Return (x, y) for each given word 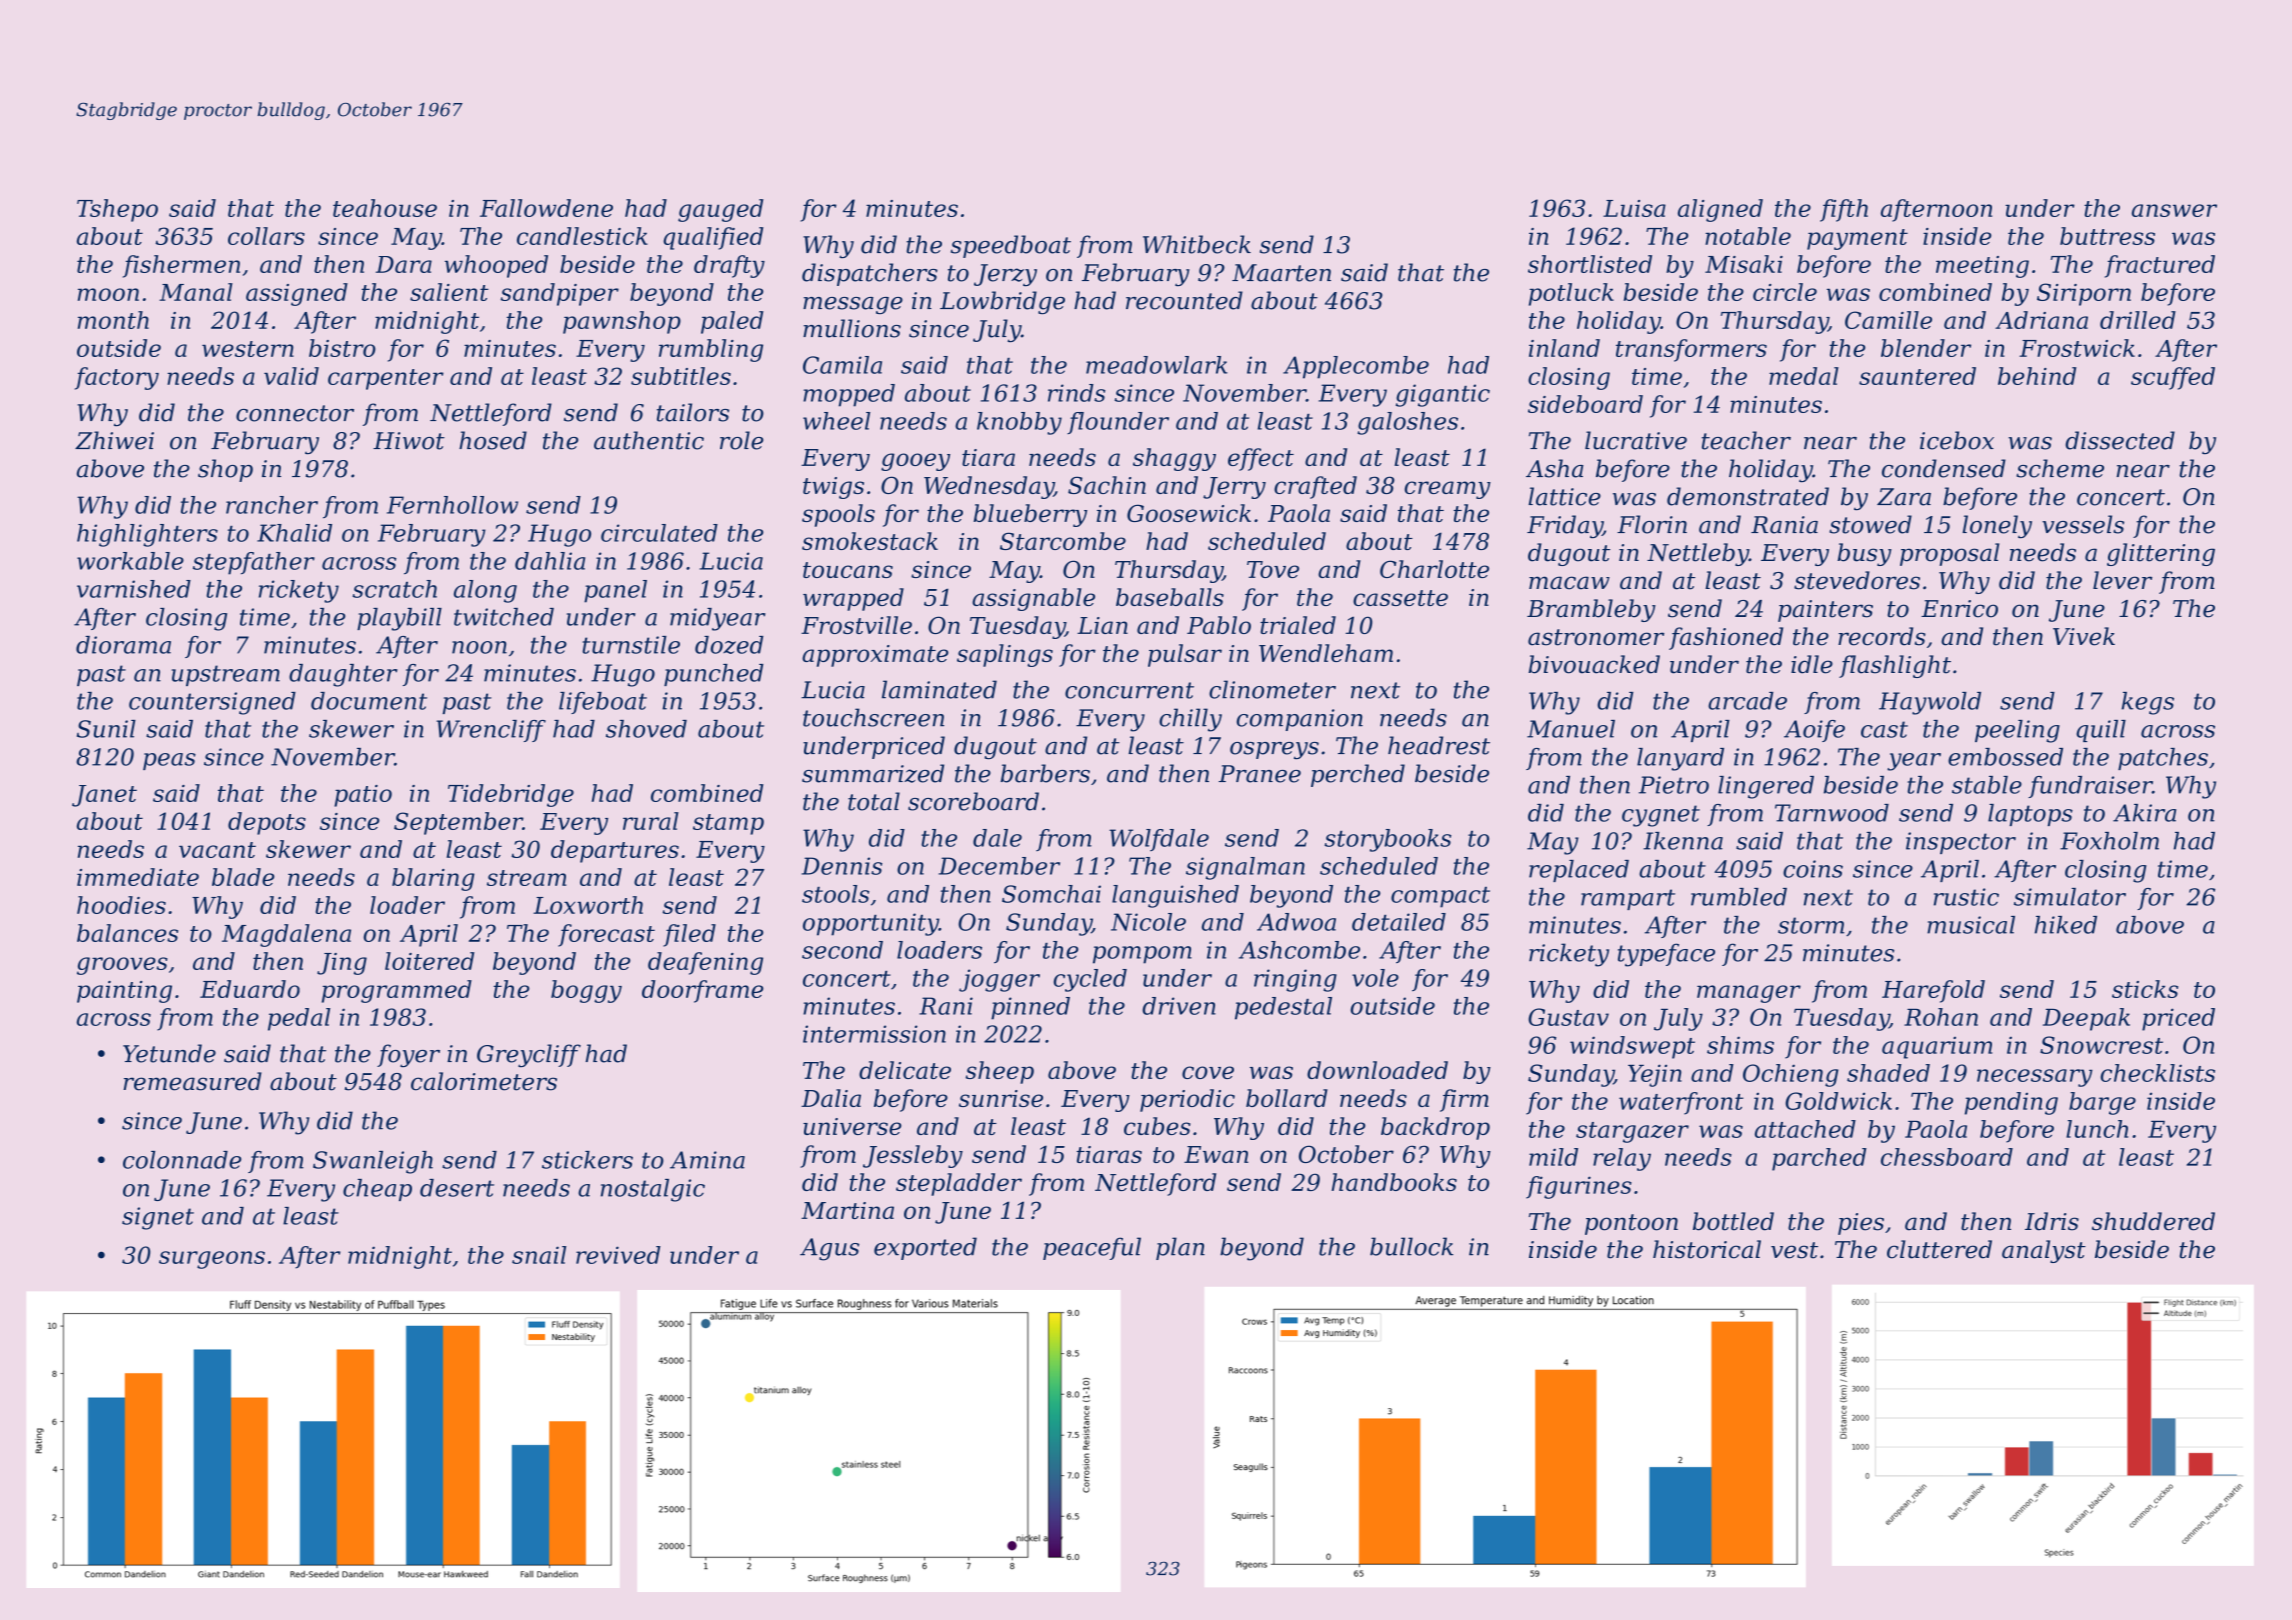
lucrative (1636, 440)
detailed (1399, 922)
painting (124, 992)
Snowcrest (2101, 1045)
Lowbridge (1002, 303)
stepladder (959, 1184)
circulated (659, 533)
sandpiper (559, 294)
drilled (2138, 320)
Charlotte (1434, 569)
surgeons (212, 1260)
